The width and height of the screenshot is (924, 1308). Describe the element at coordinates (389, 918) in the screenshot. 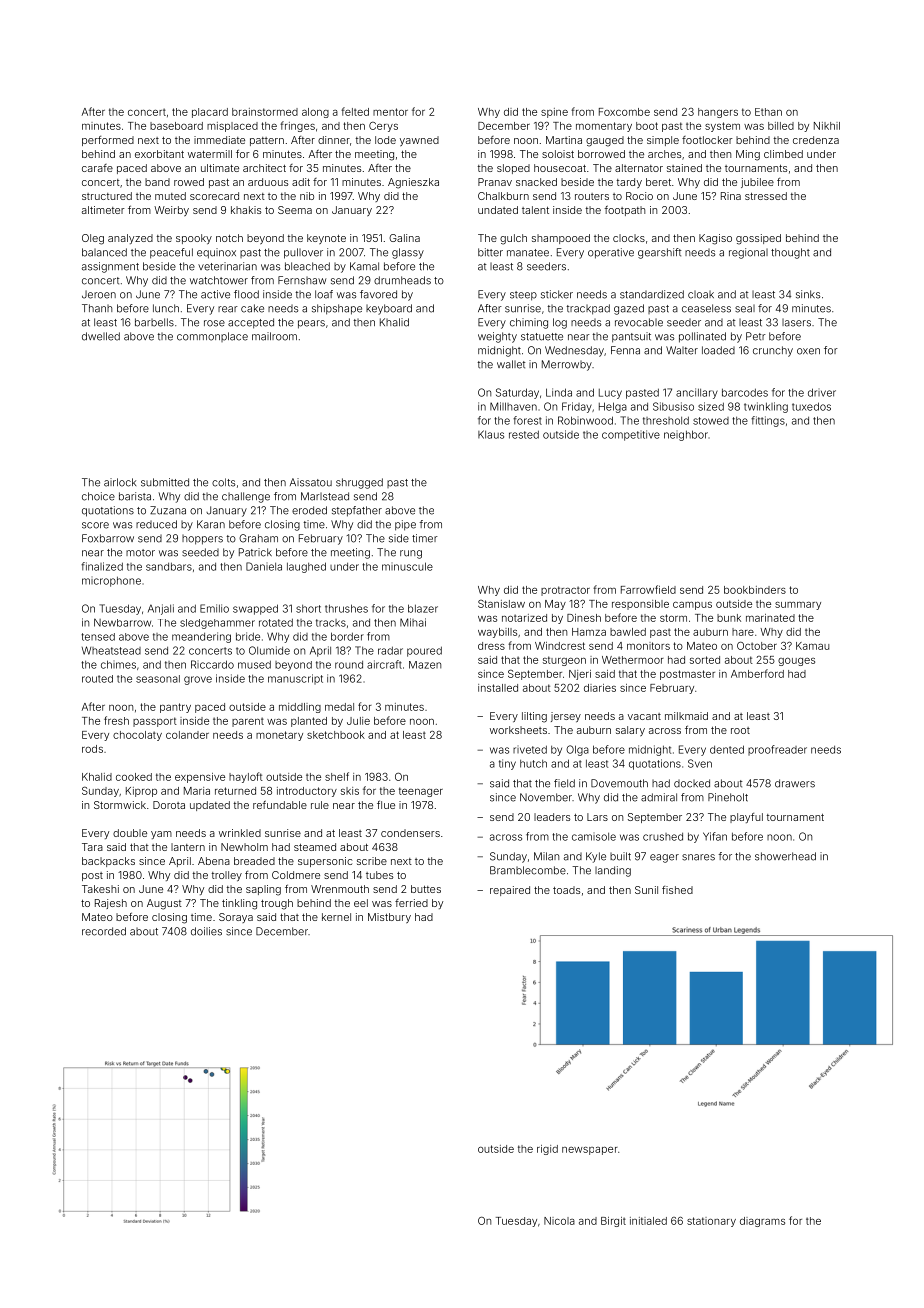

I see `Mistbury` at that location.
